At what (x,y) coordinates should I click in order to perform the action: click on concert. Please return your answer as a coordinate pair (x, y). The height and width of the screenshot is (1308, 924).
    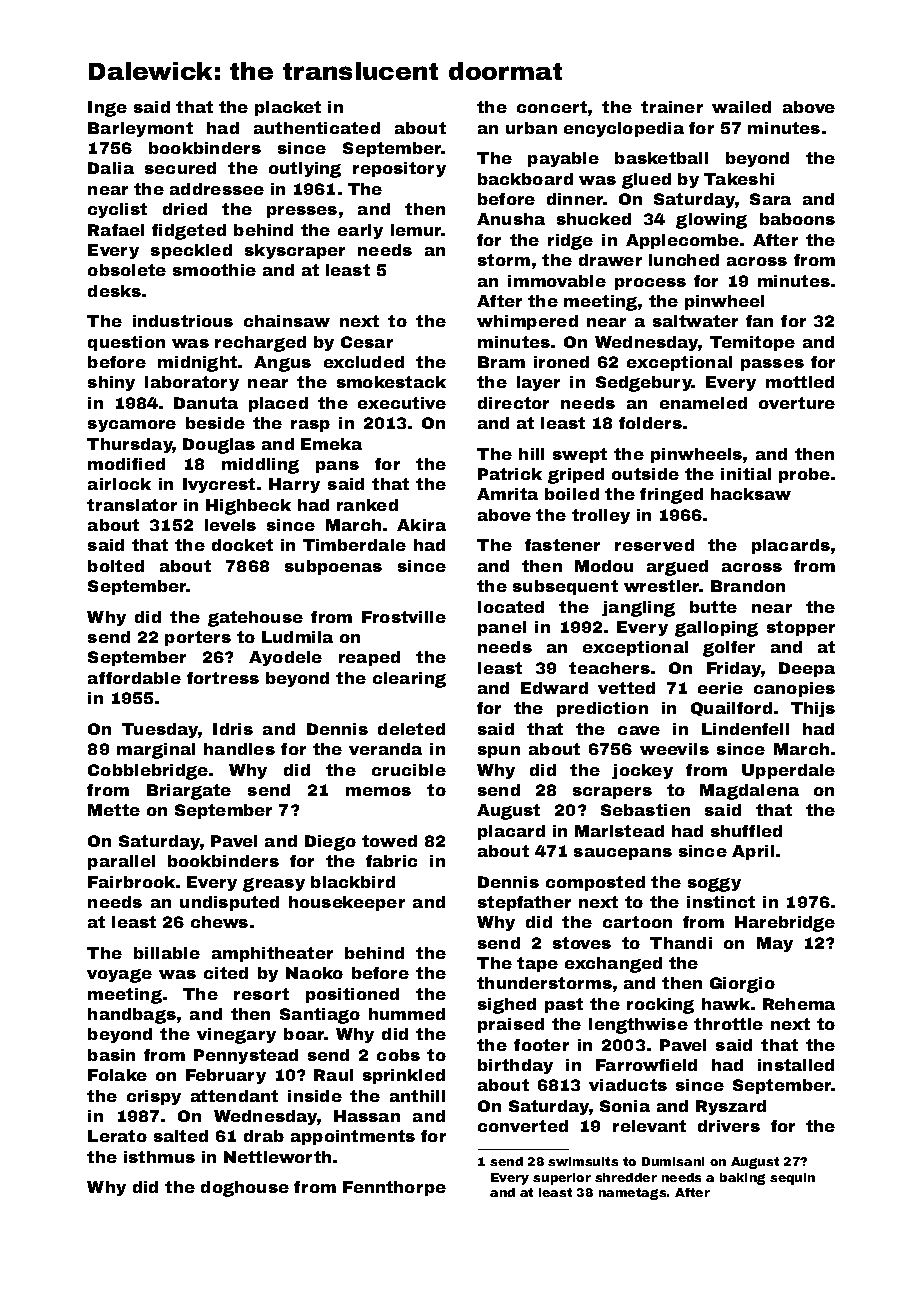
    Looking at the image, I should click on (552, 107).
